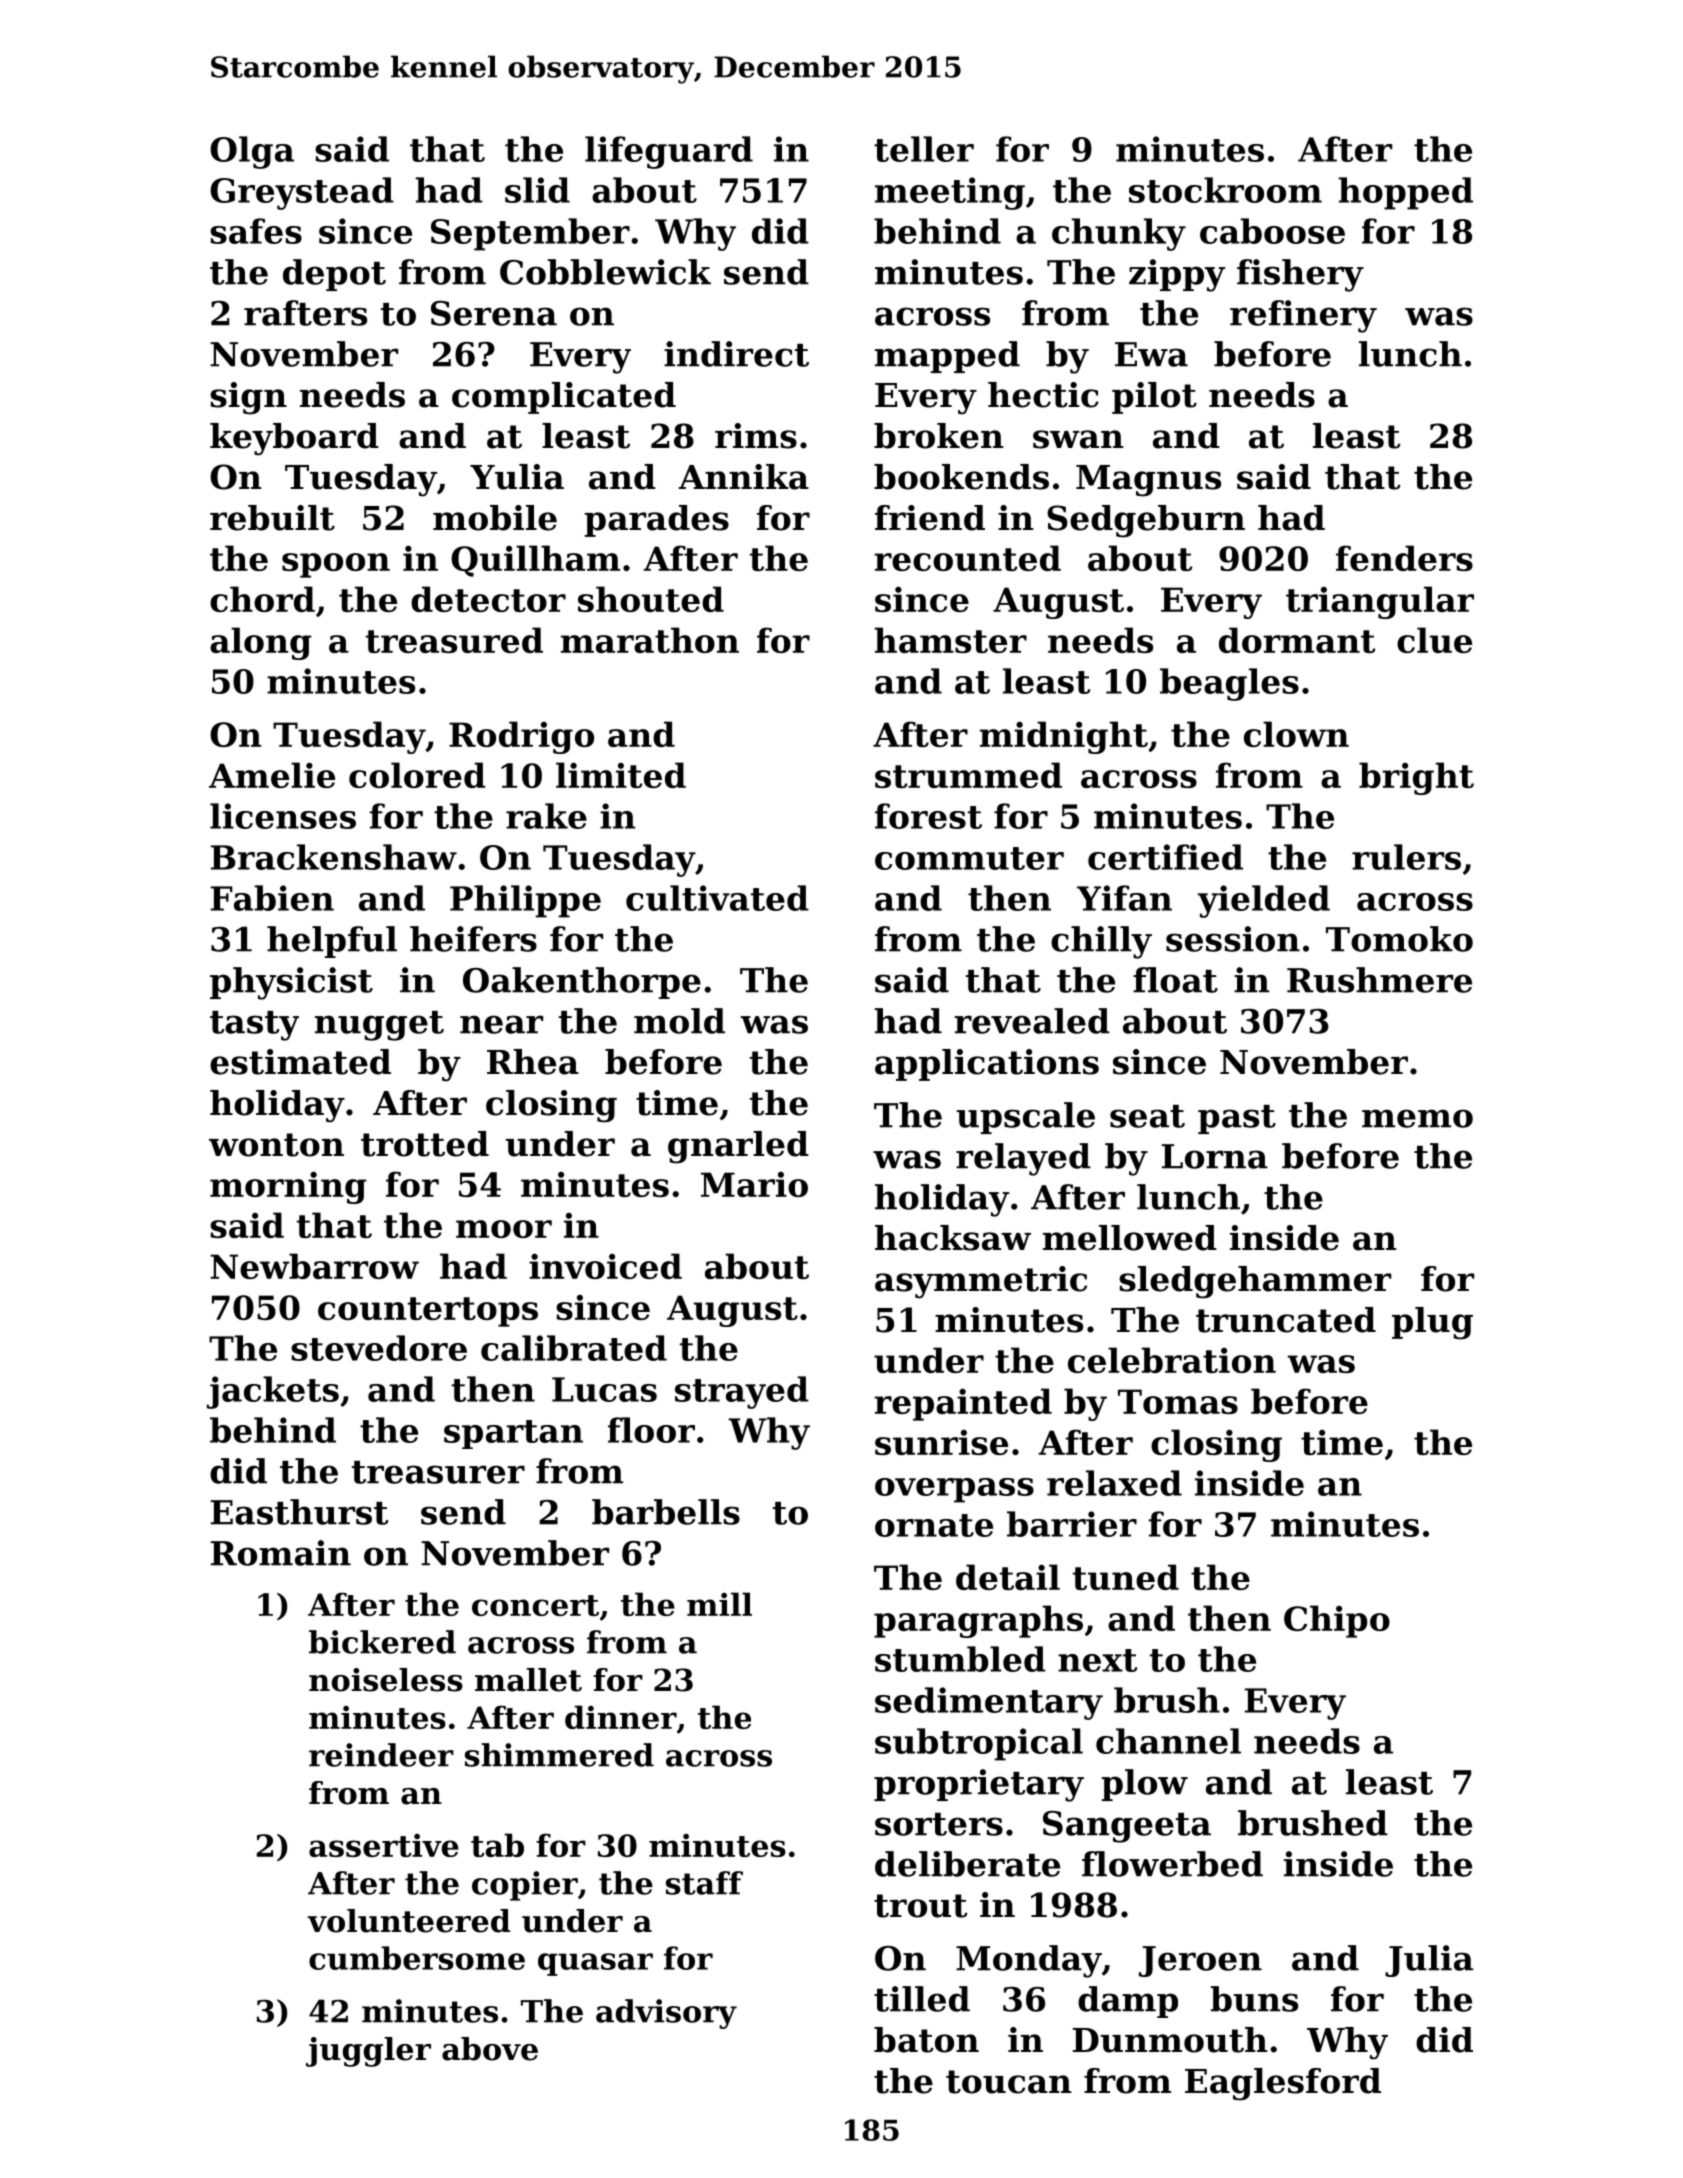  Describe the element at coordinates (1286, 1320) in the screenshot. I see `truncated` at that location.
